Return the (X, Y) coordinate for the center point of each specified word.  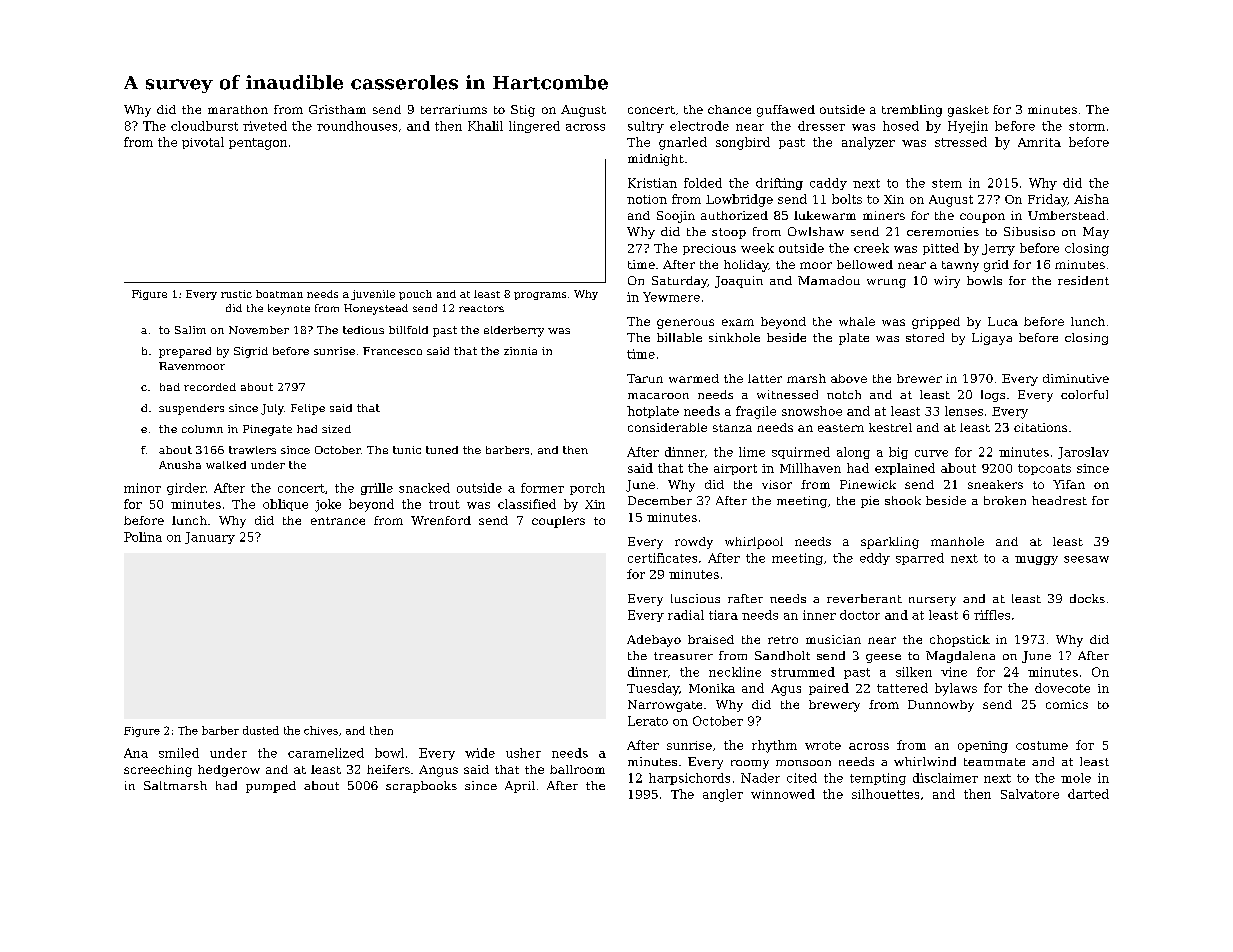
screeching (158, 771)
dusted (261, 730)
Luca (1003, 321)
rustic (236, 294)
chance (729, 109)
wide (480, 753)
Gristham (337, 109)
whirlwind (925, 761)
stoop (729, 233)
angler (723, 795)
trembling (912, 111)
